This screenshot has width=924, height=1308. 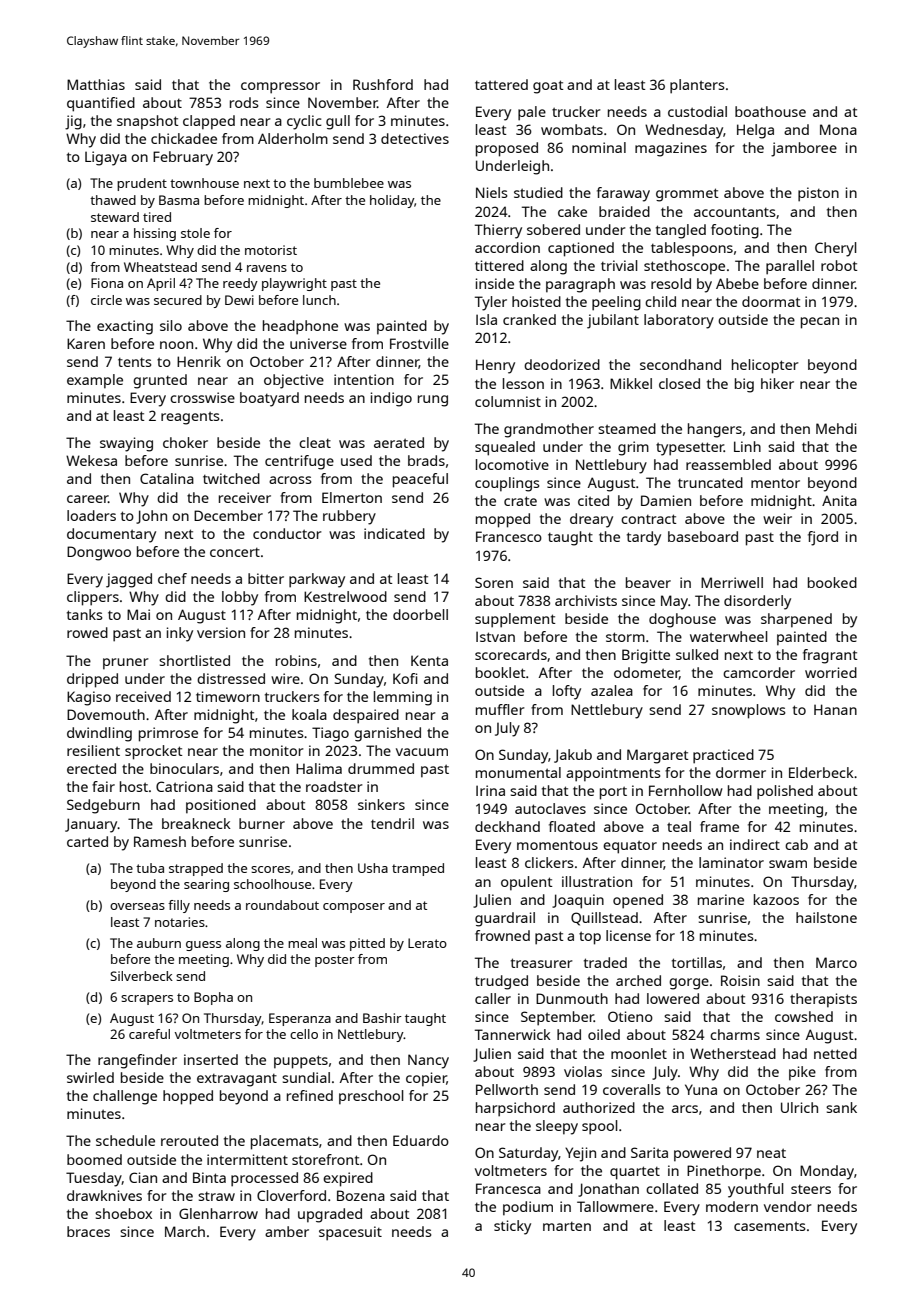 What do you see at coordinates (505, 919) in the screenshot?
I see `guardrail` at bounding box center [505, 919].
